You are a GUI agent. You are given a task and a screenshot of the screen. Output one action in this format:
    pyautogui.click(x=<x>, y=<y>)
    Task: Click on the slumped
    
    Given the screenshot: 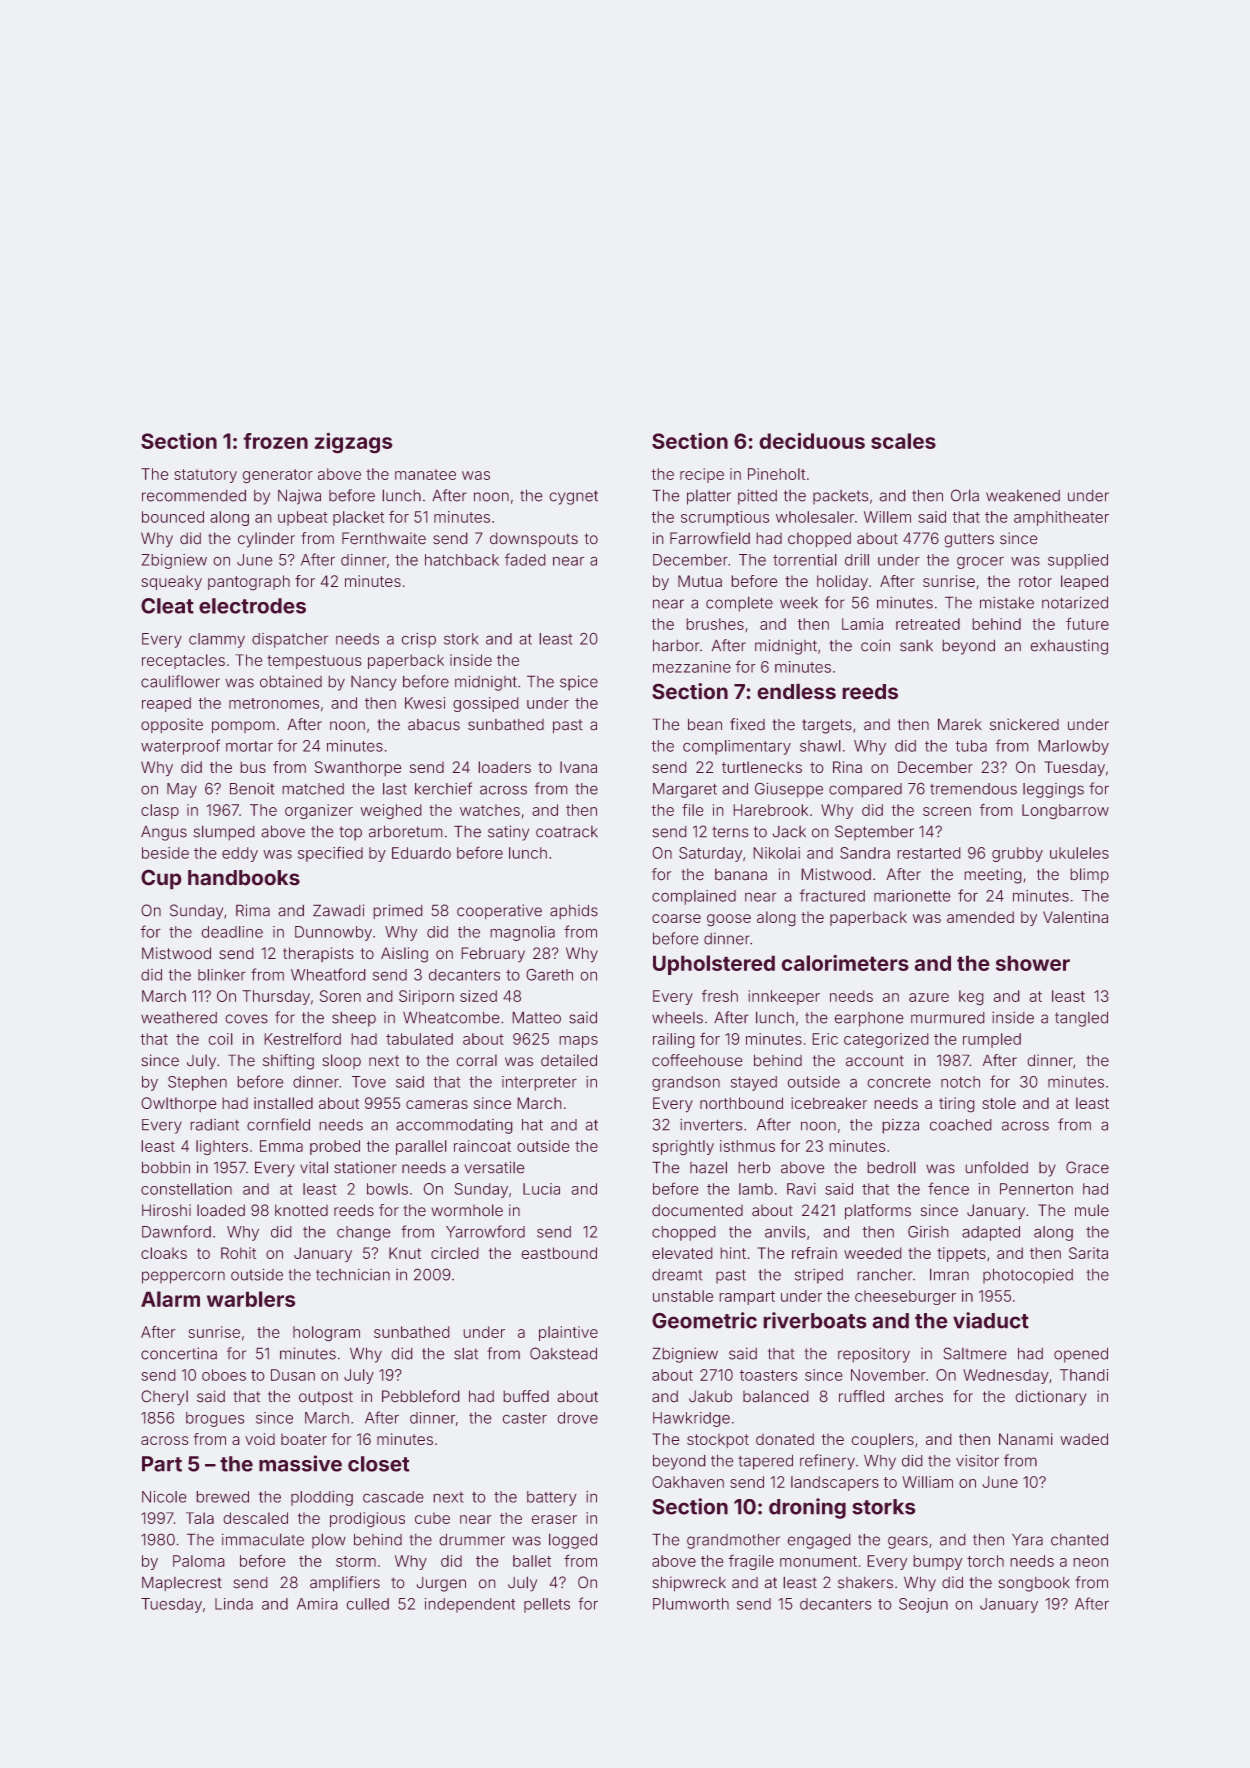 What is the action you would take?
    pyautogui.click(x=224, y=833)
